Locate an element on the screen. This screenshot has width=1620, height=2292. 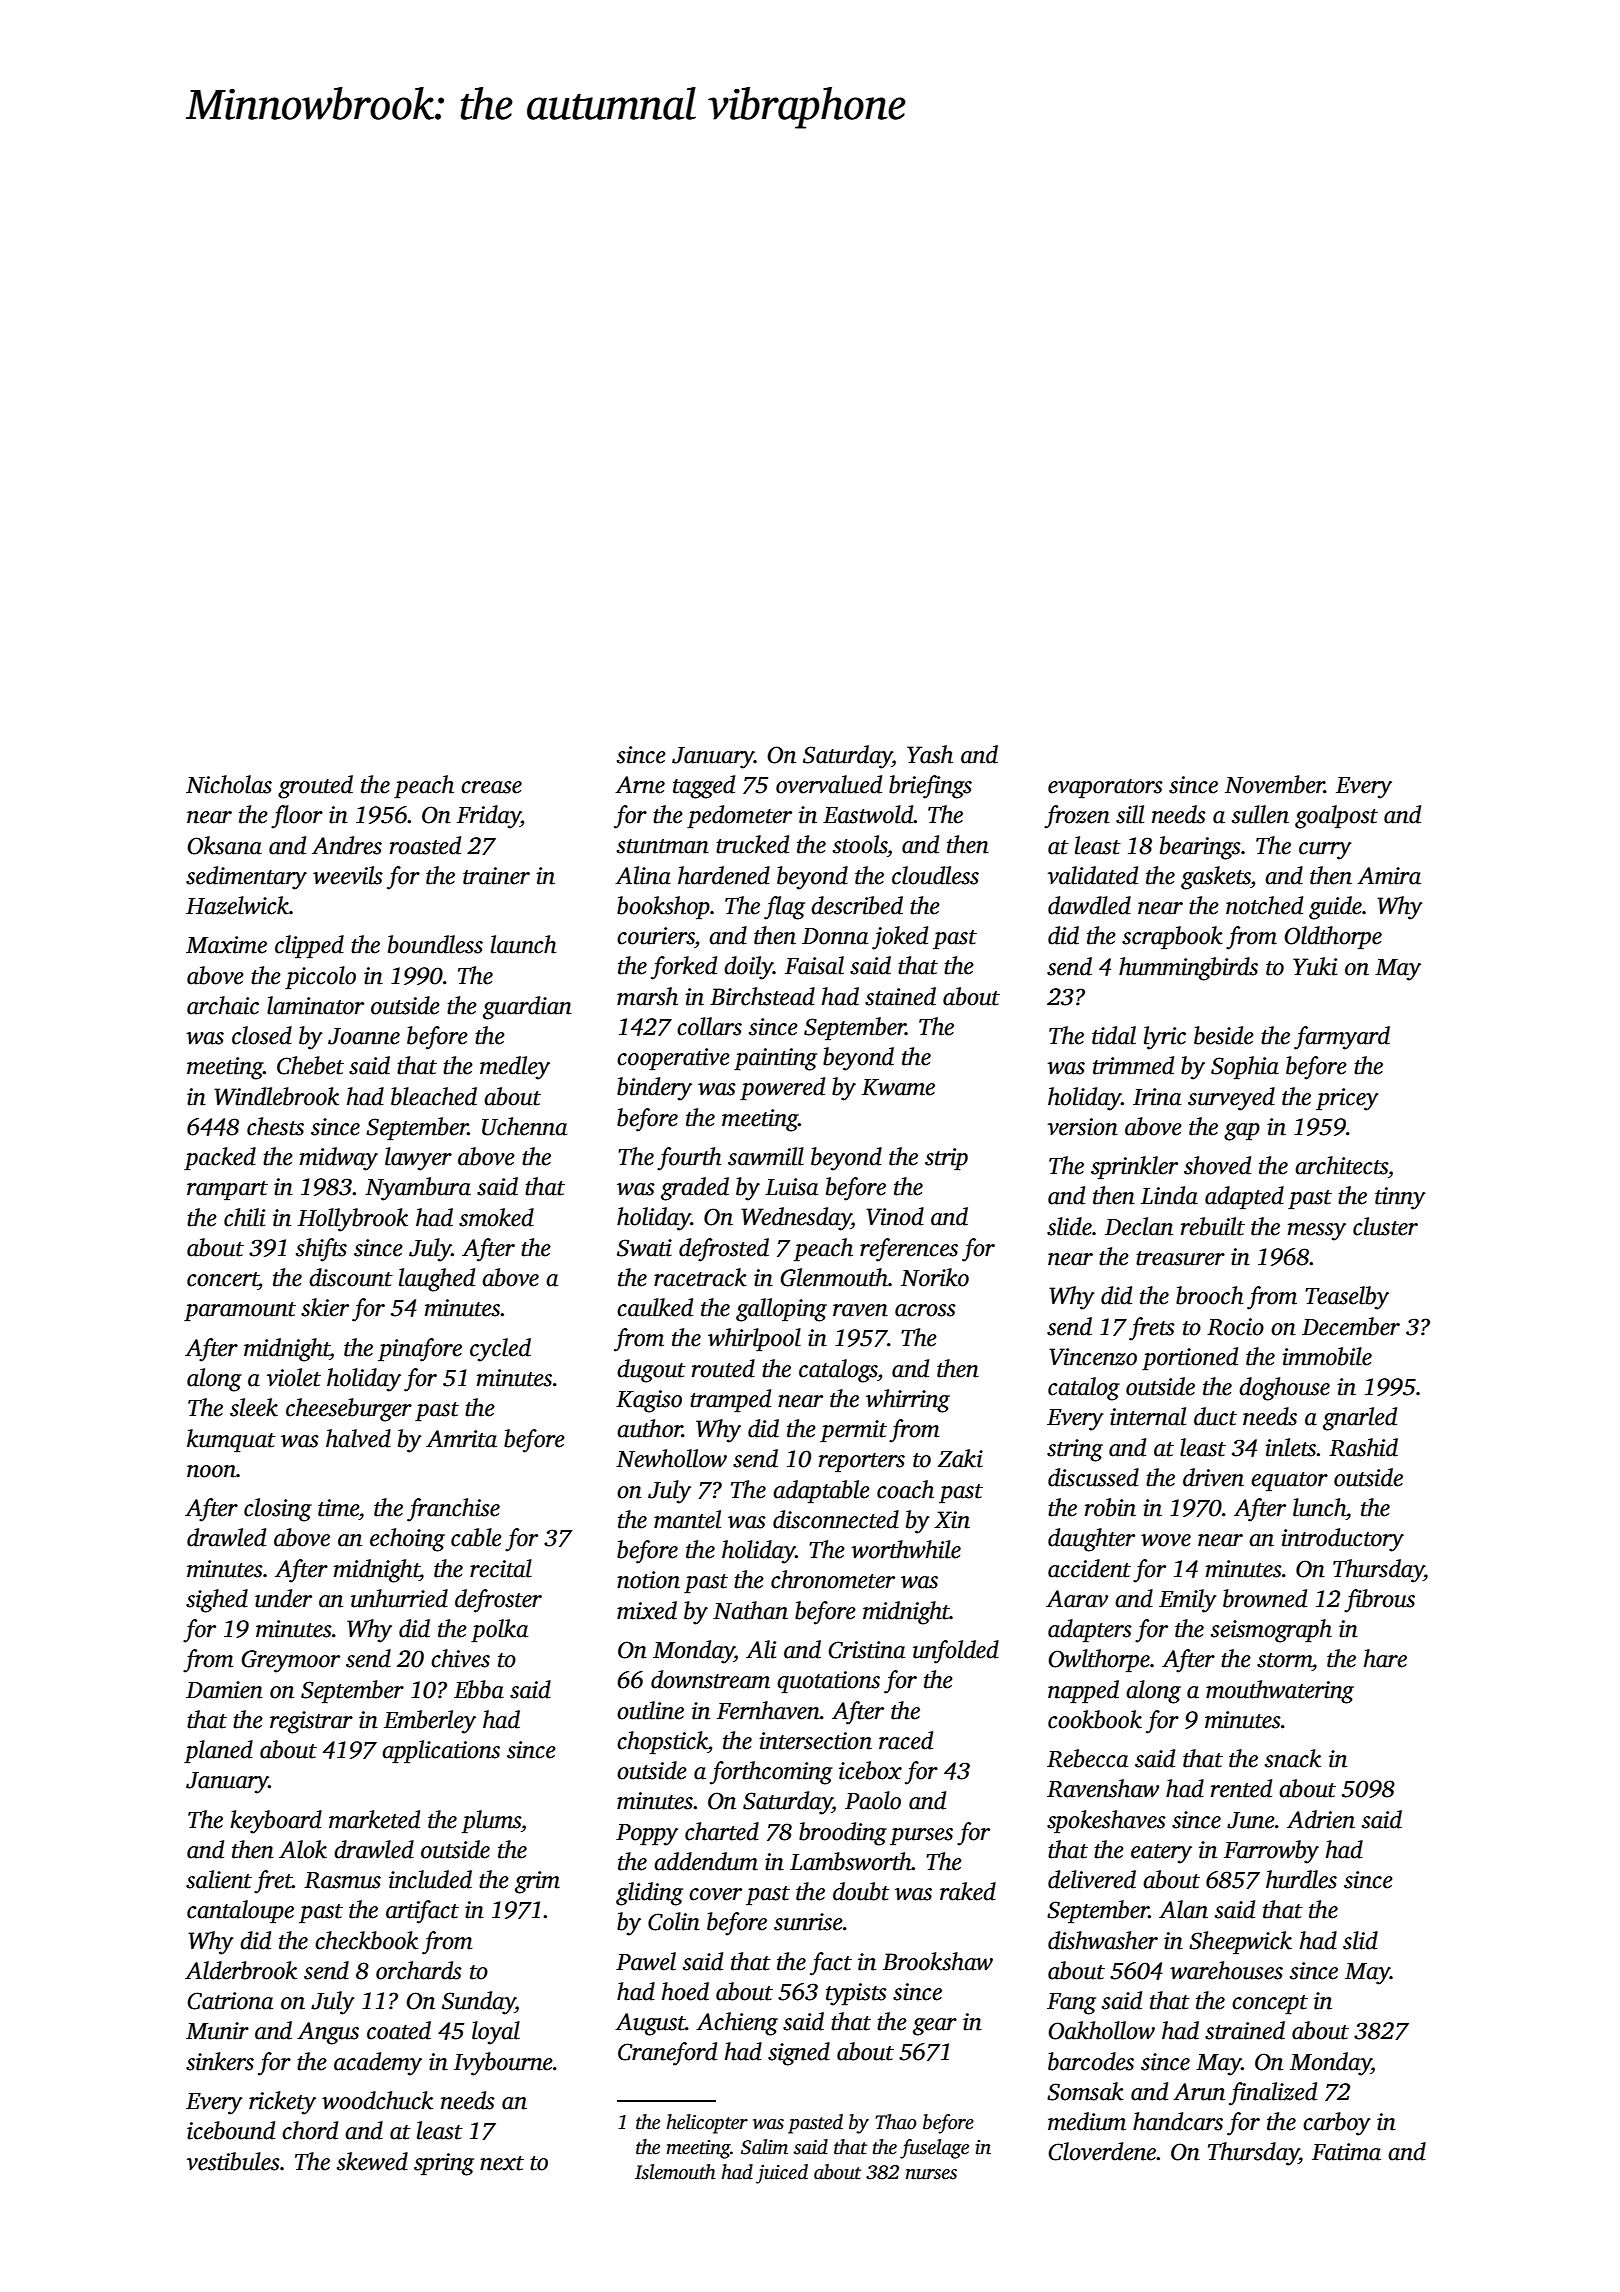
Fatima is located at coordinates (1346, 2152).
